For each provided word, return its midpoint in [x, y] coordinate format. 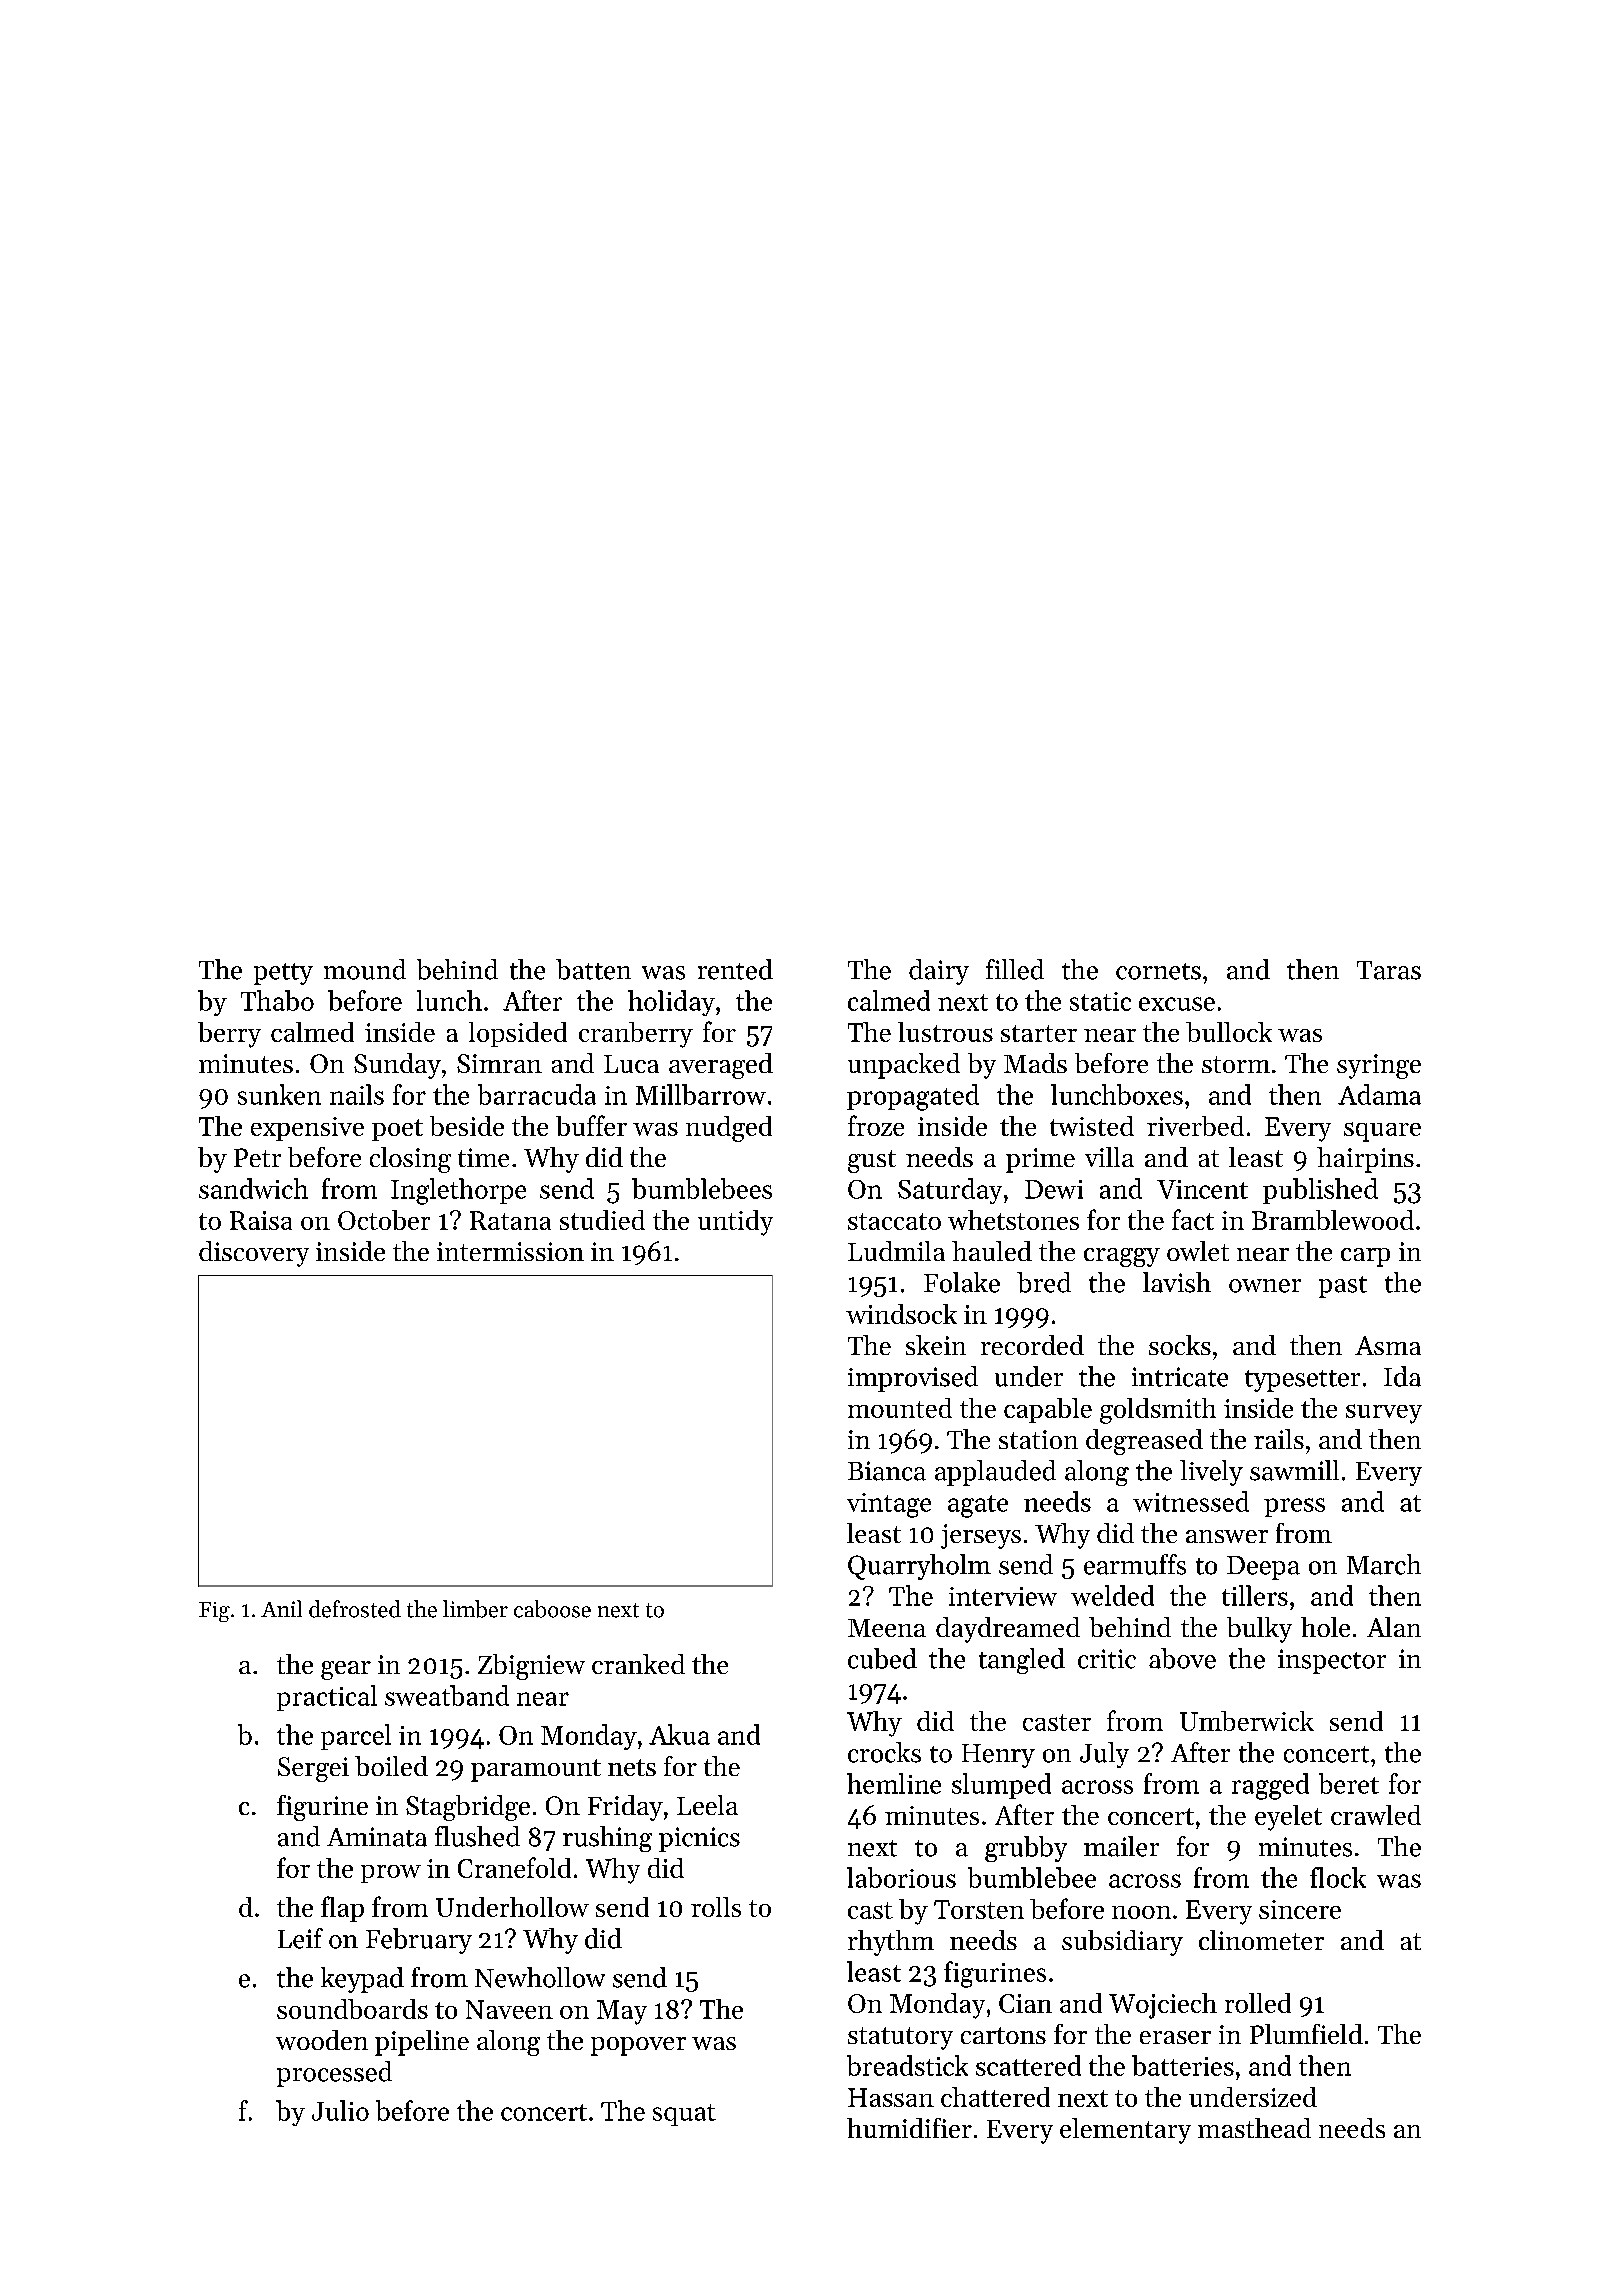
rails [1279, 1439]
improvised [913, 1379]
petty [283, 974]
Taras [1389, 970]
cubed [882, 1658]
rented [735, 969]
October [384, 1220]
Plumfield [1306, 2034]
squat [684, 2115]
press [1294, 1507]
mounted [900, 1408]
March [1384, 1564]
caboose [552, 1609]
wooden [322, 2040]
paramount [536, 1770]
